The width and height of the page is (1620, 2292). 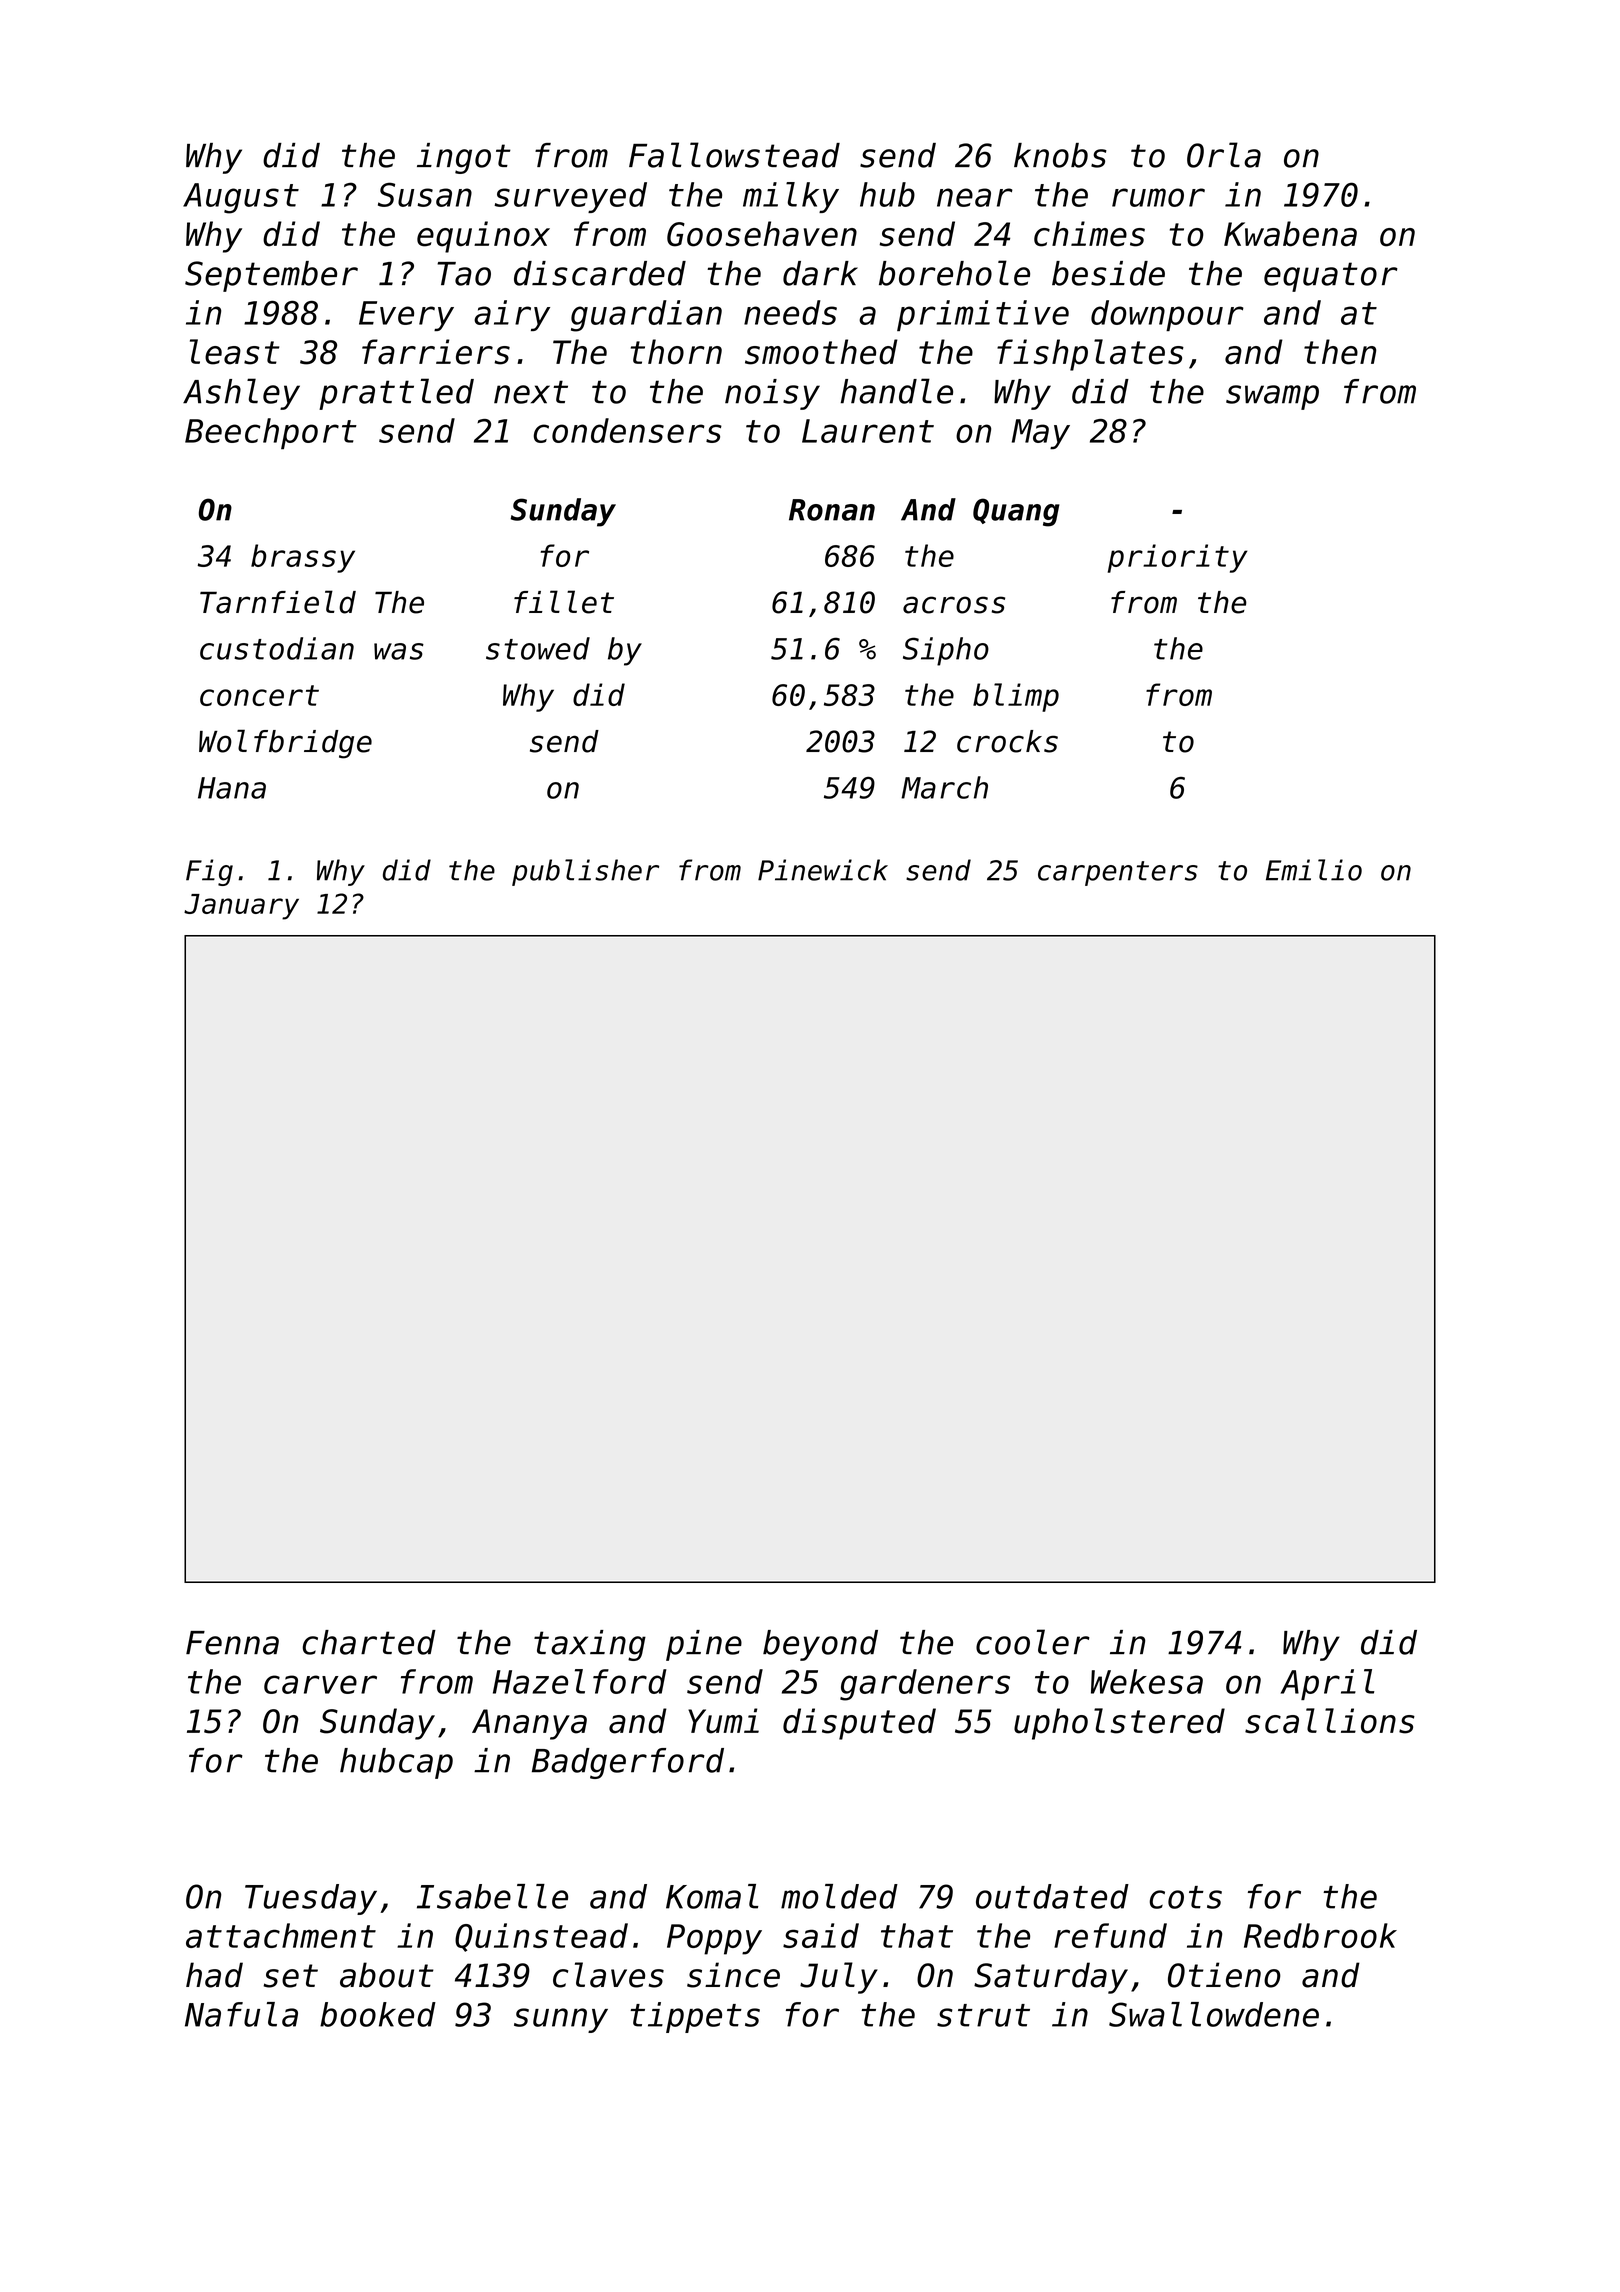 I want to click on January, so click(x=241, y=907).
